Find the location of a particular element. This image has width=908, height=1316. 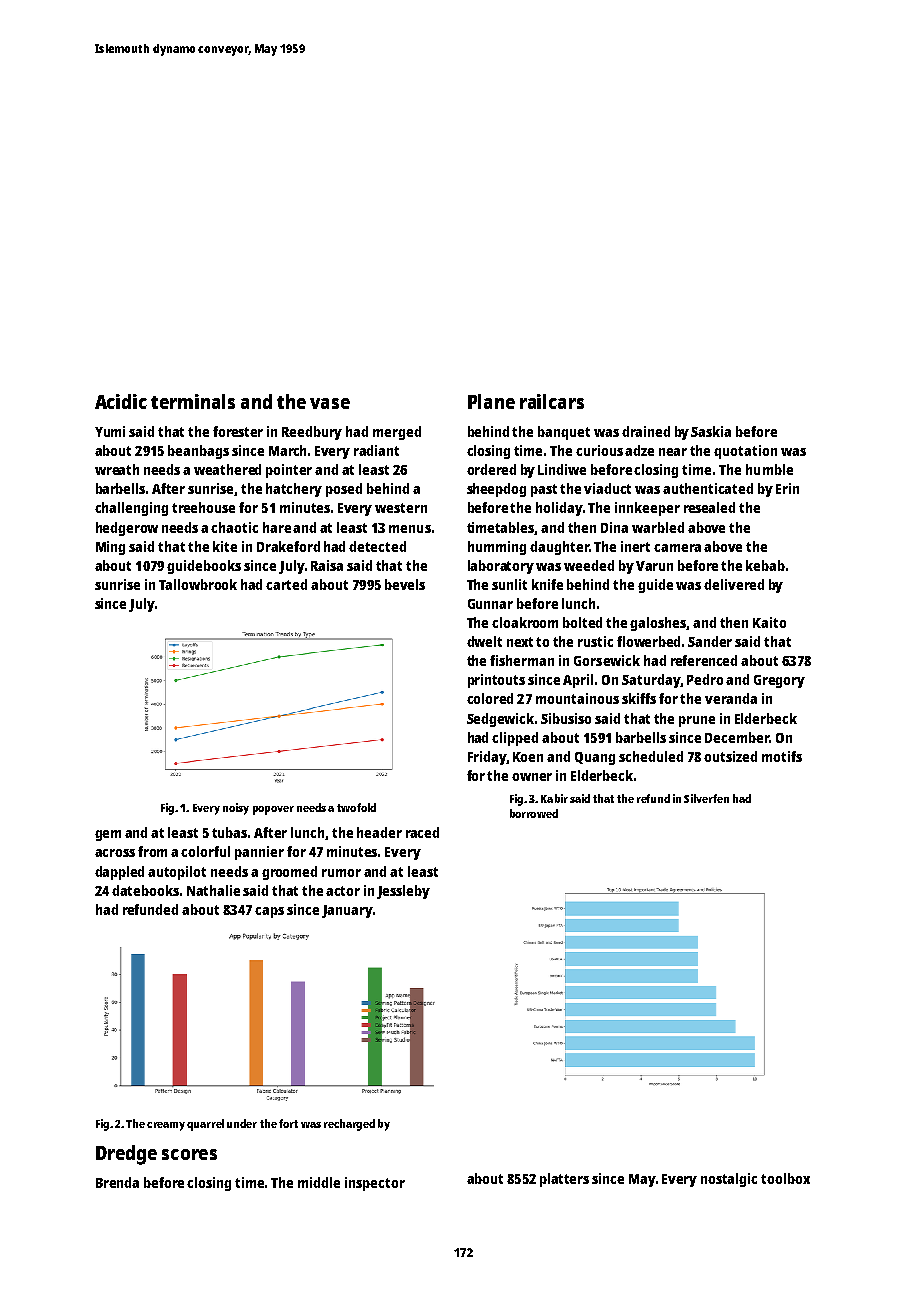

vase is located at coordinates (330, 403).
